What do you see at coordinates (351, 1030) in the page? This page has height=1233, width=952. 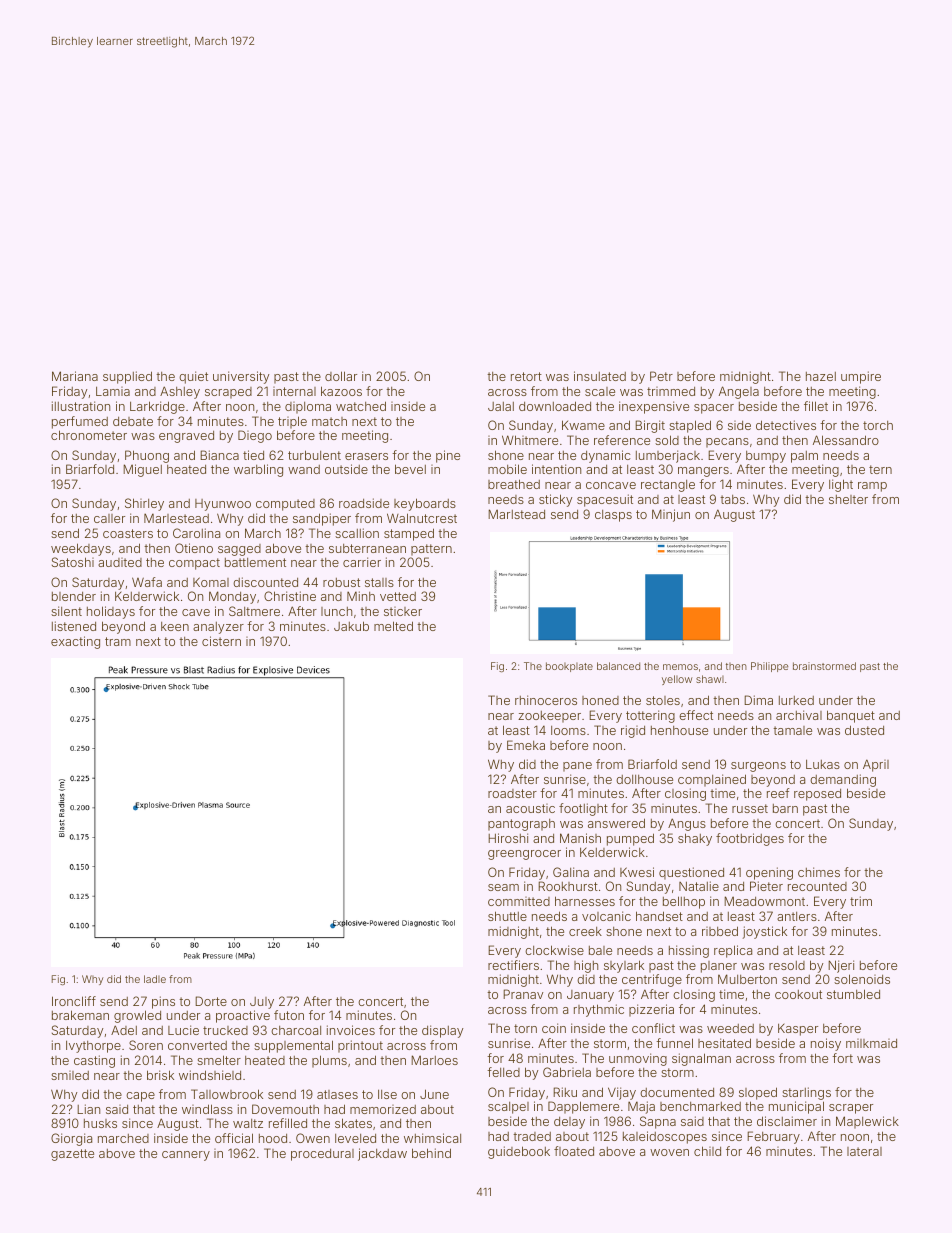 I see `invoices` at bounding box center [351, 1030].
